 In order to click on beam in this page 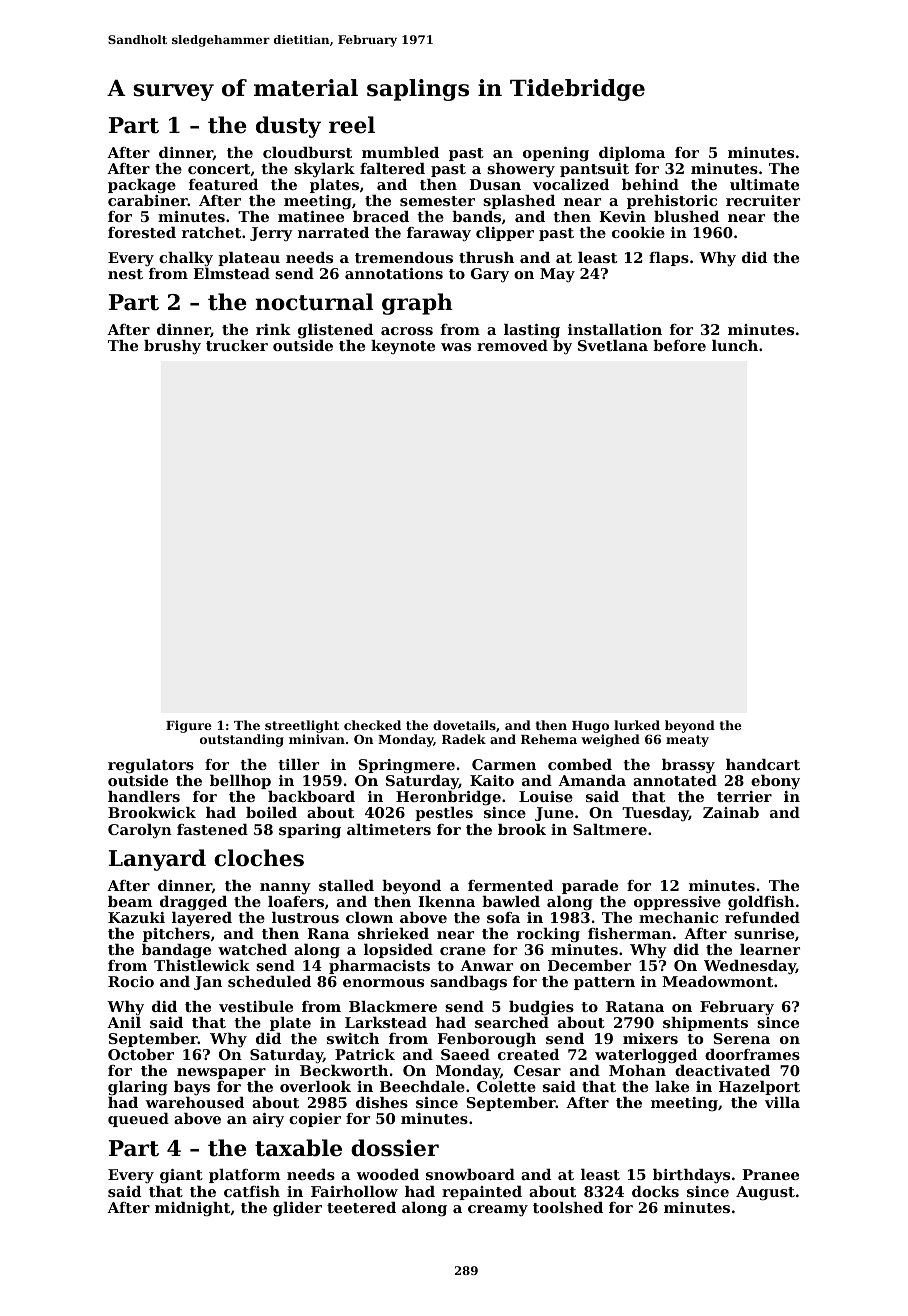, I will do `click(130, 901)`.
